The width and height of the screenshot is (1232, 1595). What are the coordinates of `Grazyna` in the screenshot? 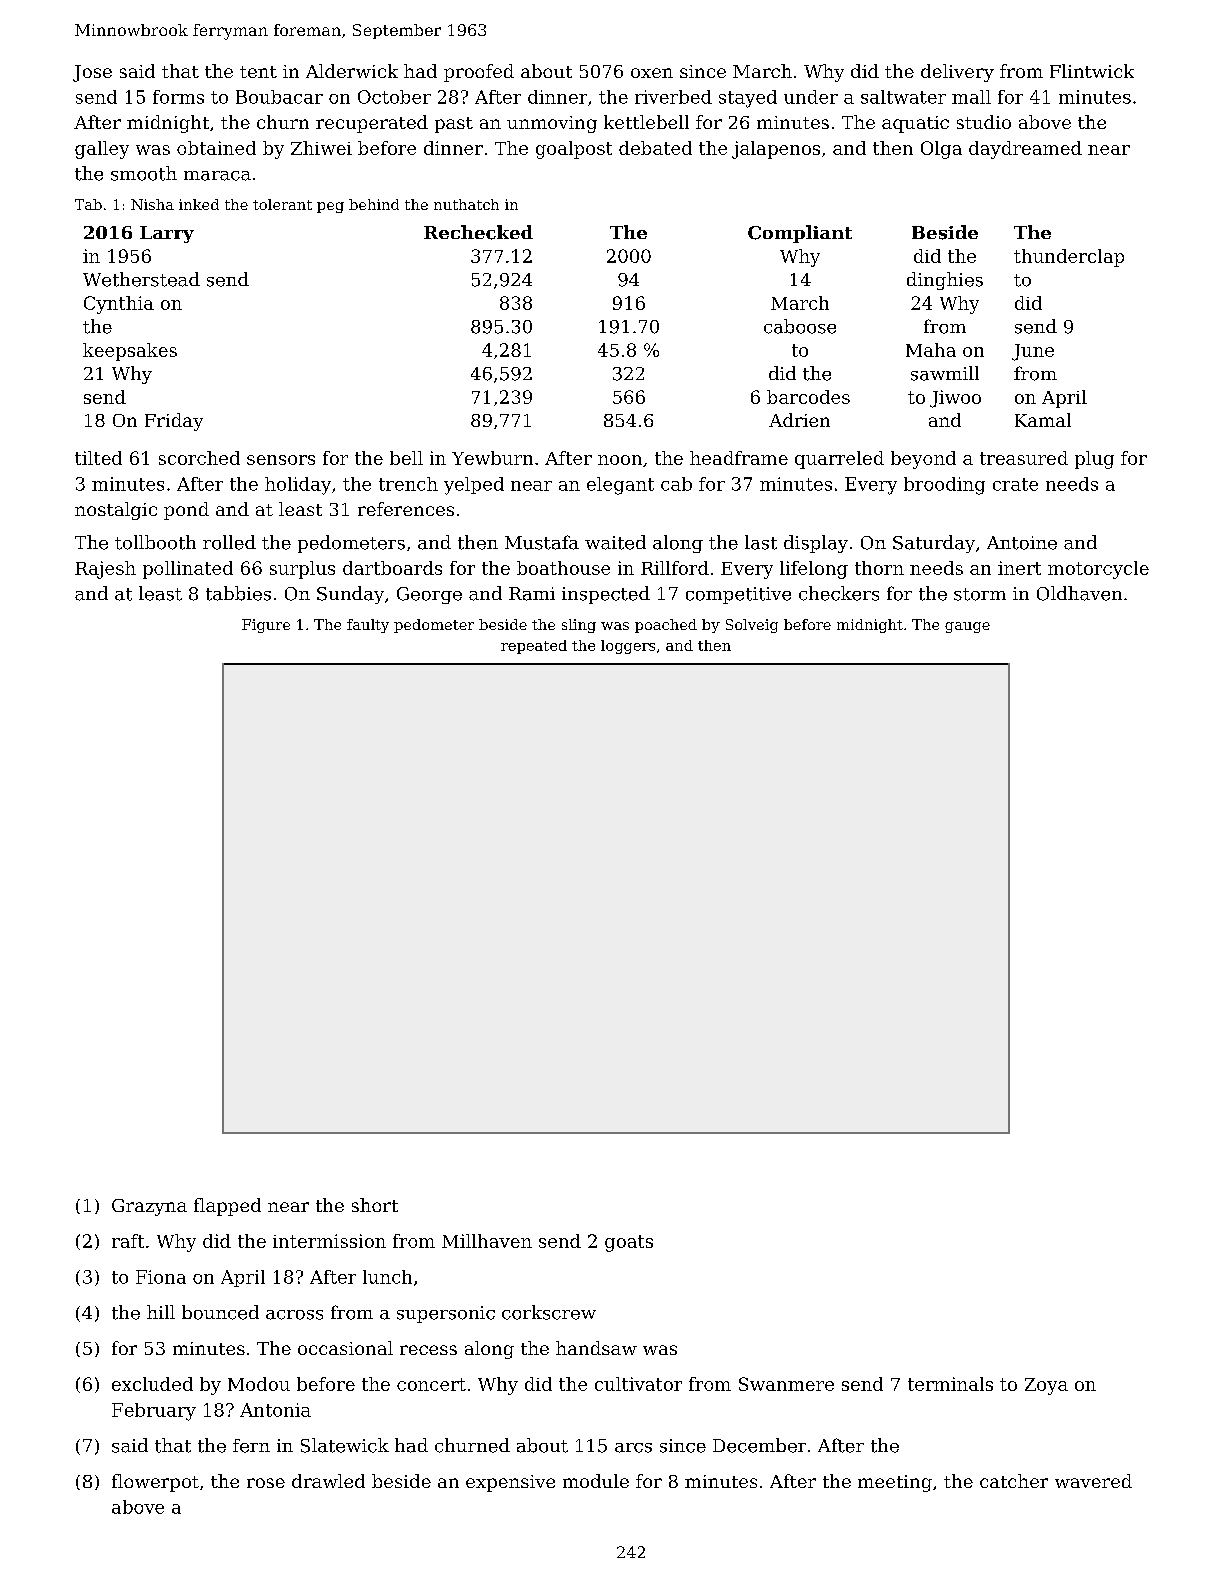 It's located at (149, 1207).
